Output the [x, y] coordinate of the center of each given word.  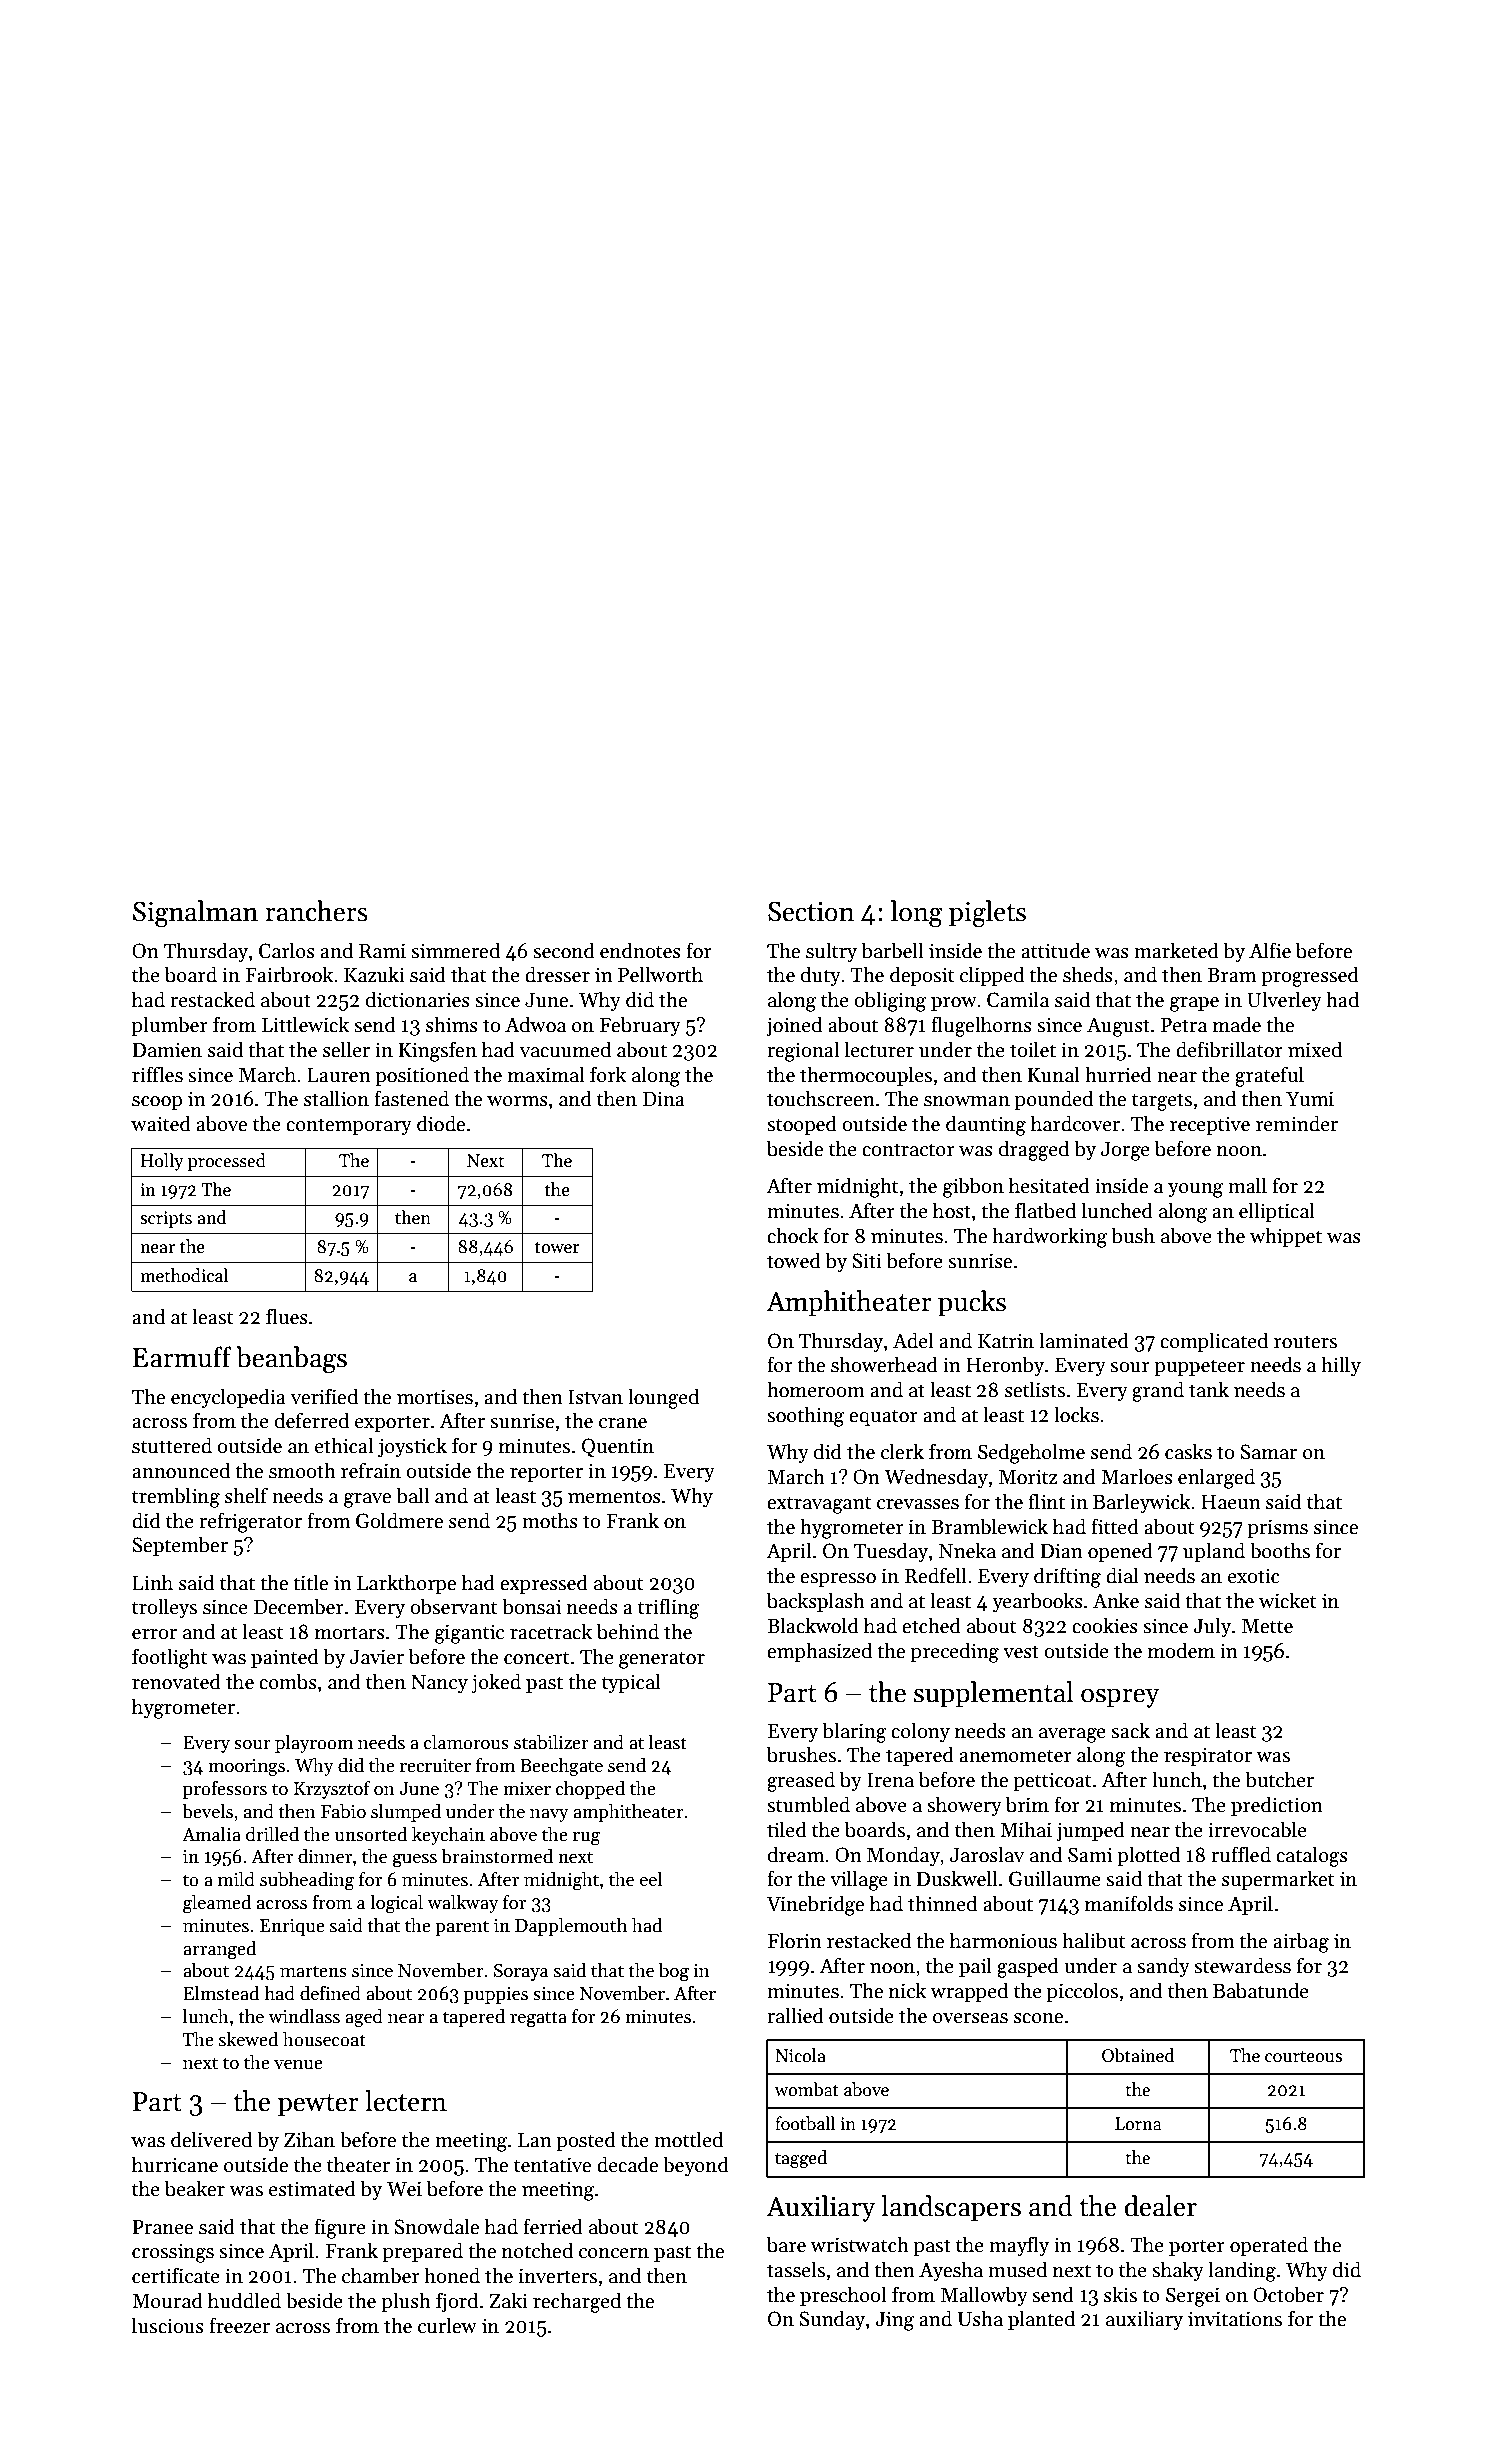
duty [821, 976]
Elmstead [221, 1993]
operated [1269, 2246]
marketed [1176, 950]
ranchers [316, 911]
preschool [843, 2296]
